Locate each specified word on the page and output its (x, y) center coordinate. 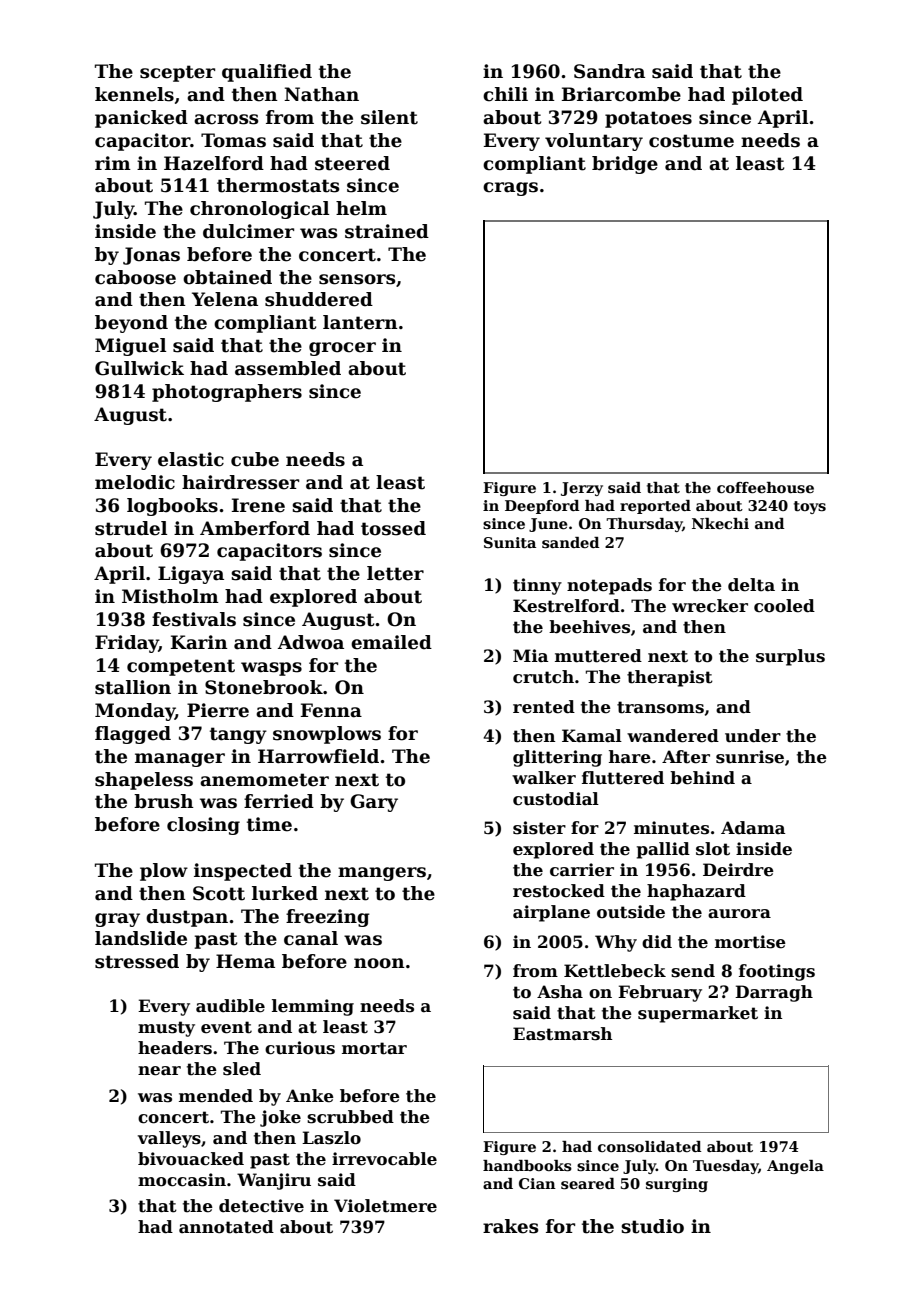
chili (505, 94)
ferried (279, 801)
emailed (391, 642)
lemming (313, 1007)
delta (751, 585)
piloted (767, 96)
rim (113, 163)
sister (539, 828)
